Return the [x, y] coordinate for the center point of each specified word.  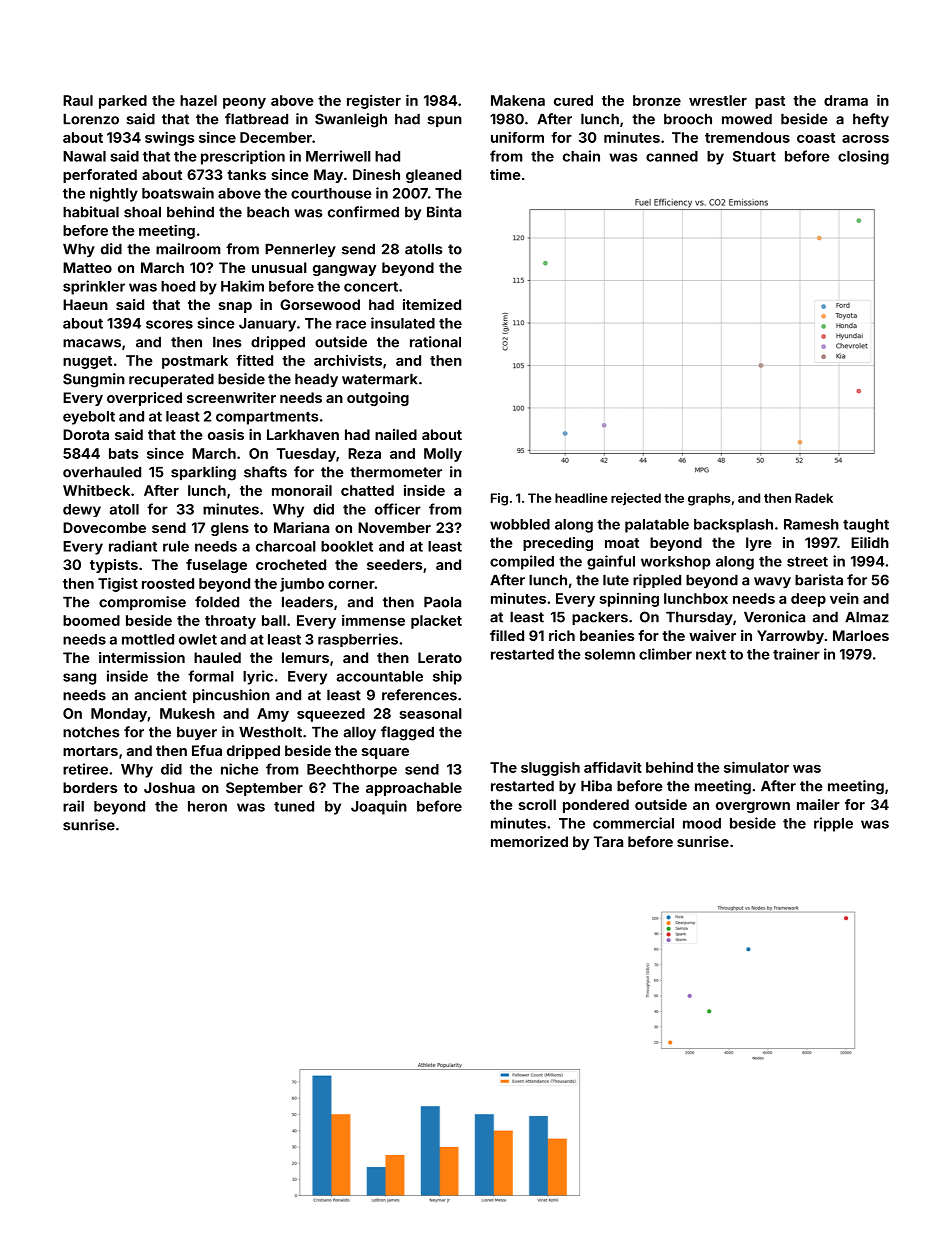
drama [846, 100]
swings [170, 138]
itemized [432, 304]
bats [124, 453]
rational [435, 342]
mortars [90, 751]
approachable [414, 789]
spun [444, 121]
